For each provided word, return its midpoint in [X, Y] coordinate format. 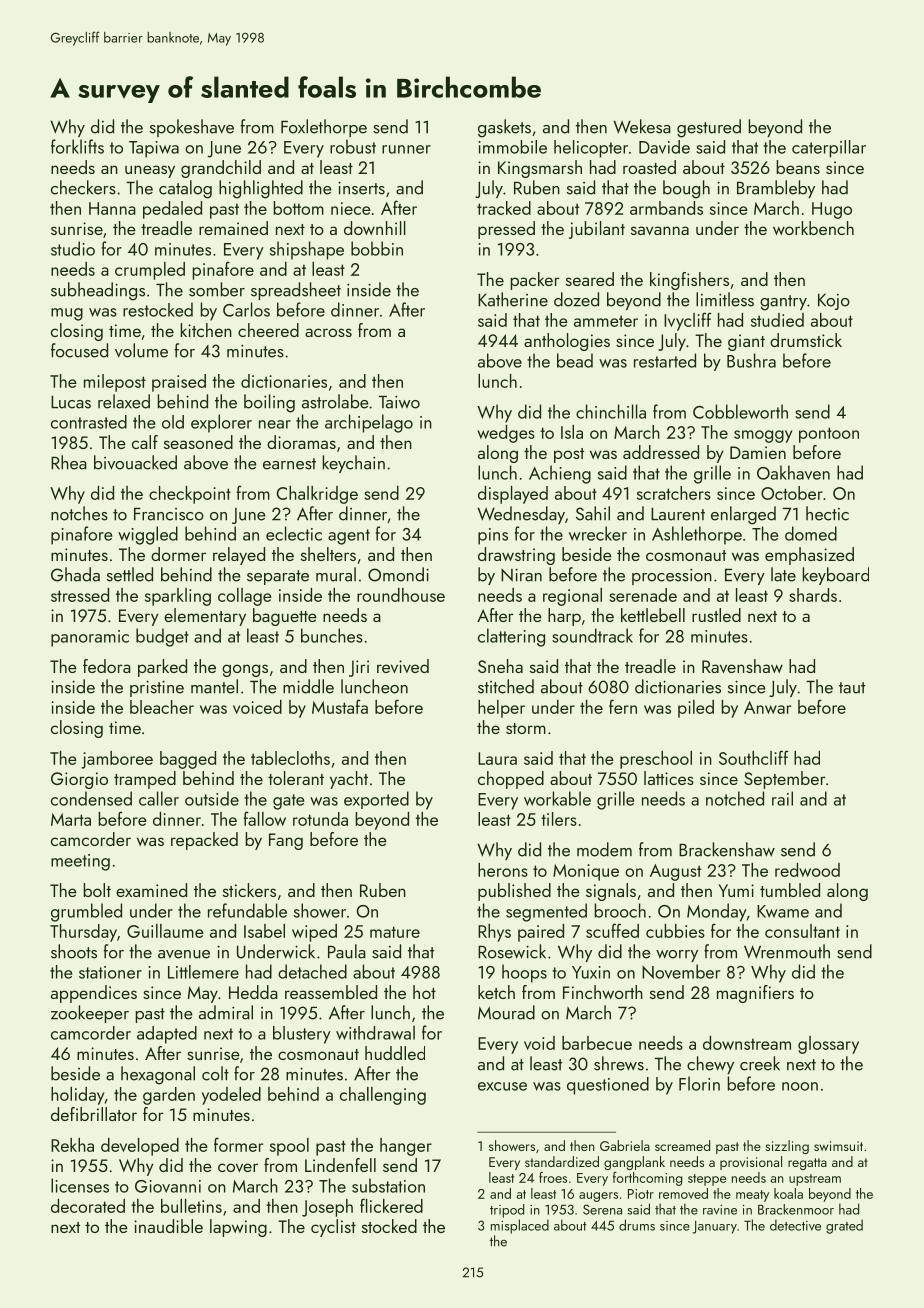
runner [406, 149]
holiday [77, 1096]
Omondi [398, 574]
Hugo [832, 210]
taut [852, 688]
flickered [391, 1205]
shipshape [307, 250]
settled [130, 574]
